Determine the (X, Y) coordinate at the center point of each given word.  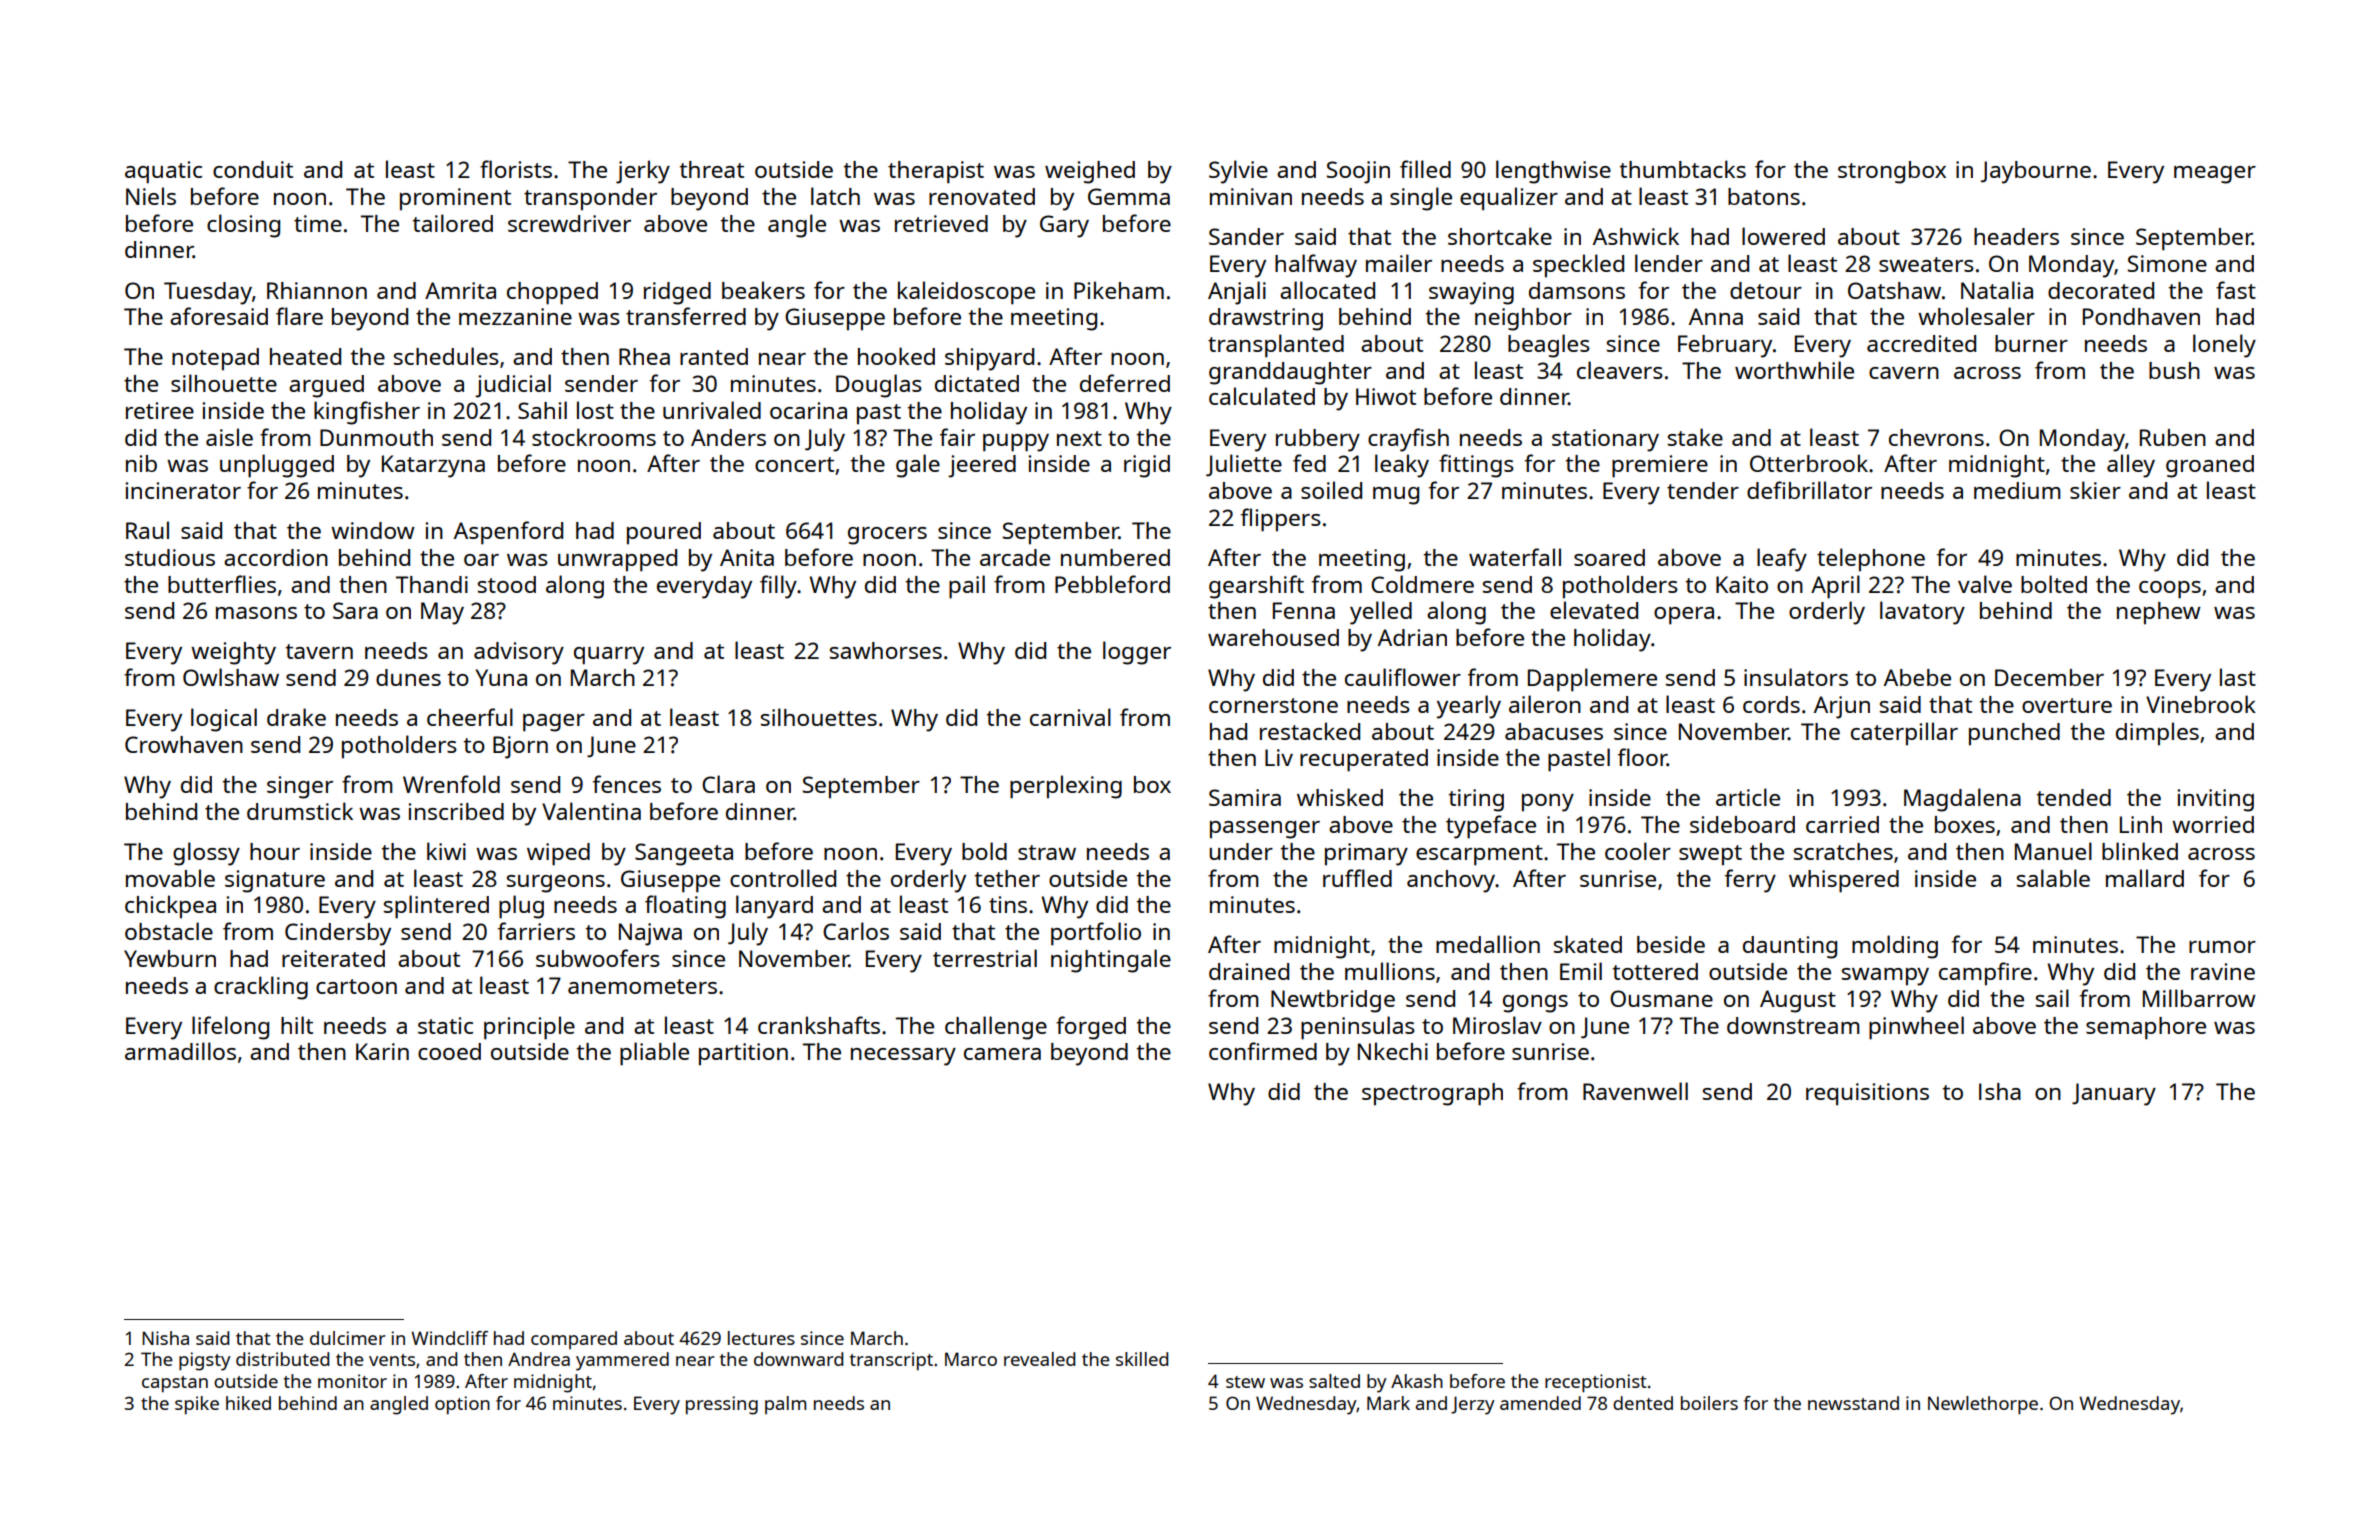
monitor (352, 1381)
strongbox (1892, 172)
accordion (276, 557)
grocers (887, 536)
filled (1425, 169)
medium (2017, 490)
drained (1249, 971)
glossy (206, 854)
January (2114, 1094)
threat (712, 169)
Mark (1388, 1403)
